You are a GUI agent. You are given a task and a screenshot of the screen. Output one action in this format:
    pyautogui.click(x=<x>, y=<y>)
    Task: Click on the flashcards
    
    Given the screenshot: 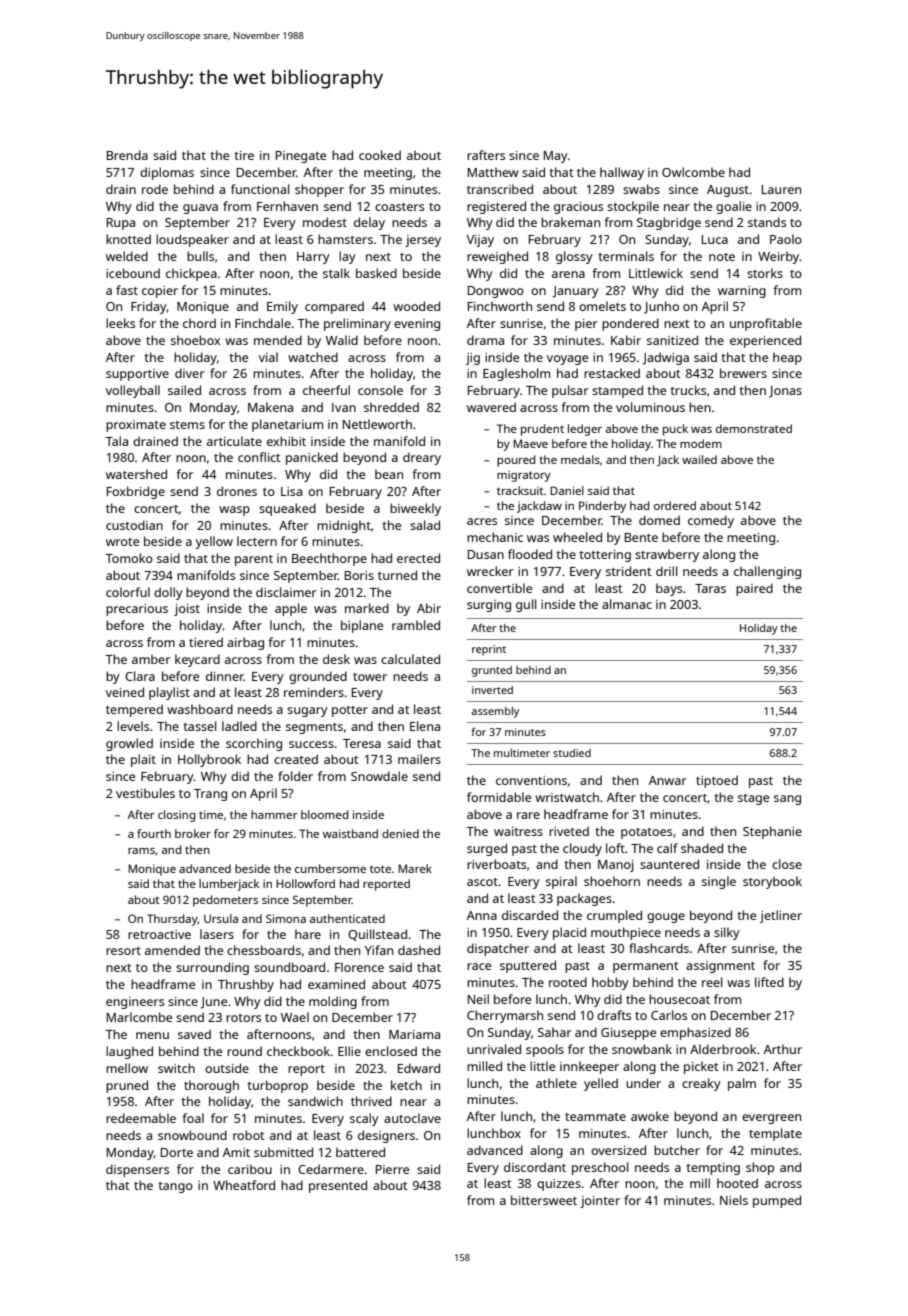 What is the action you would take?
    pyautogui.click(x=659, y=948)
